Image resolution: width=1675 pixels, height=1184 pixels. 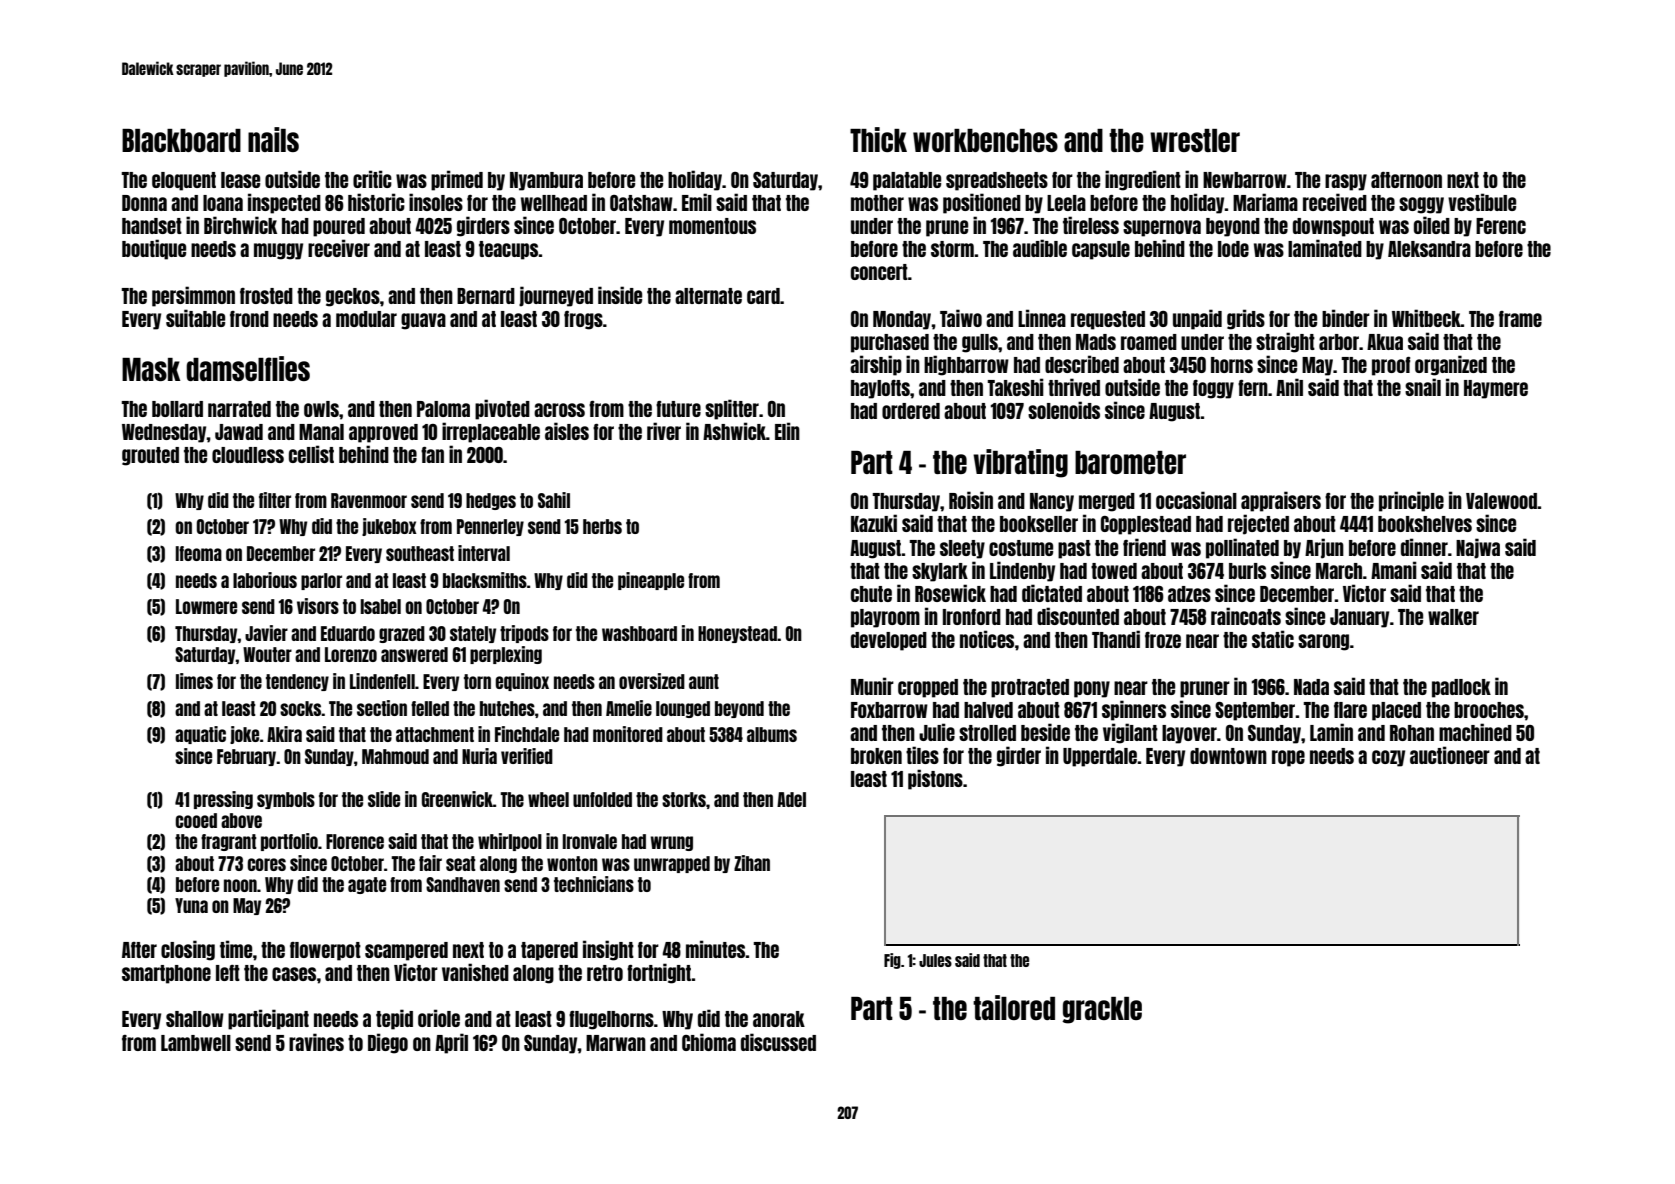 I want to click on scampered, so click(x=406, y=951).
